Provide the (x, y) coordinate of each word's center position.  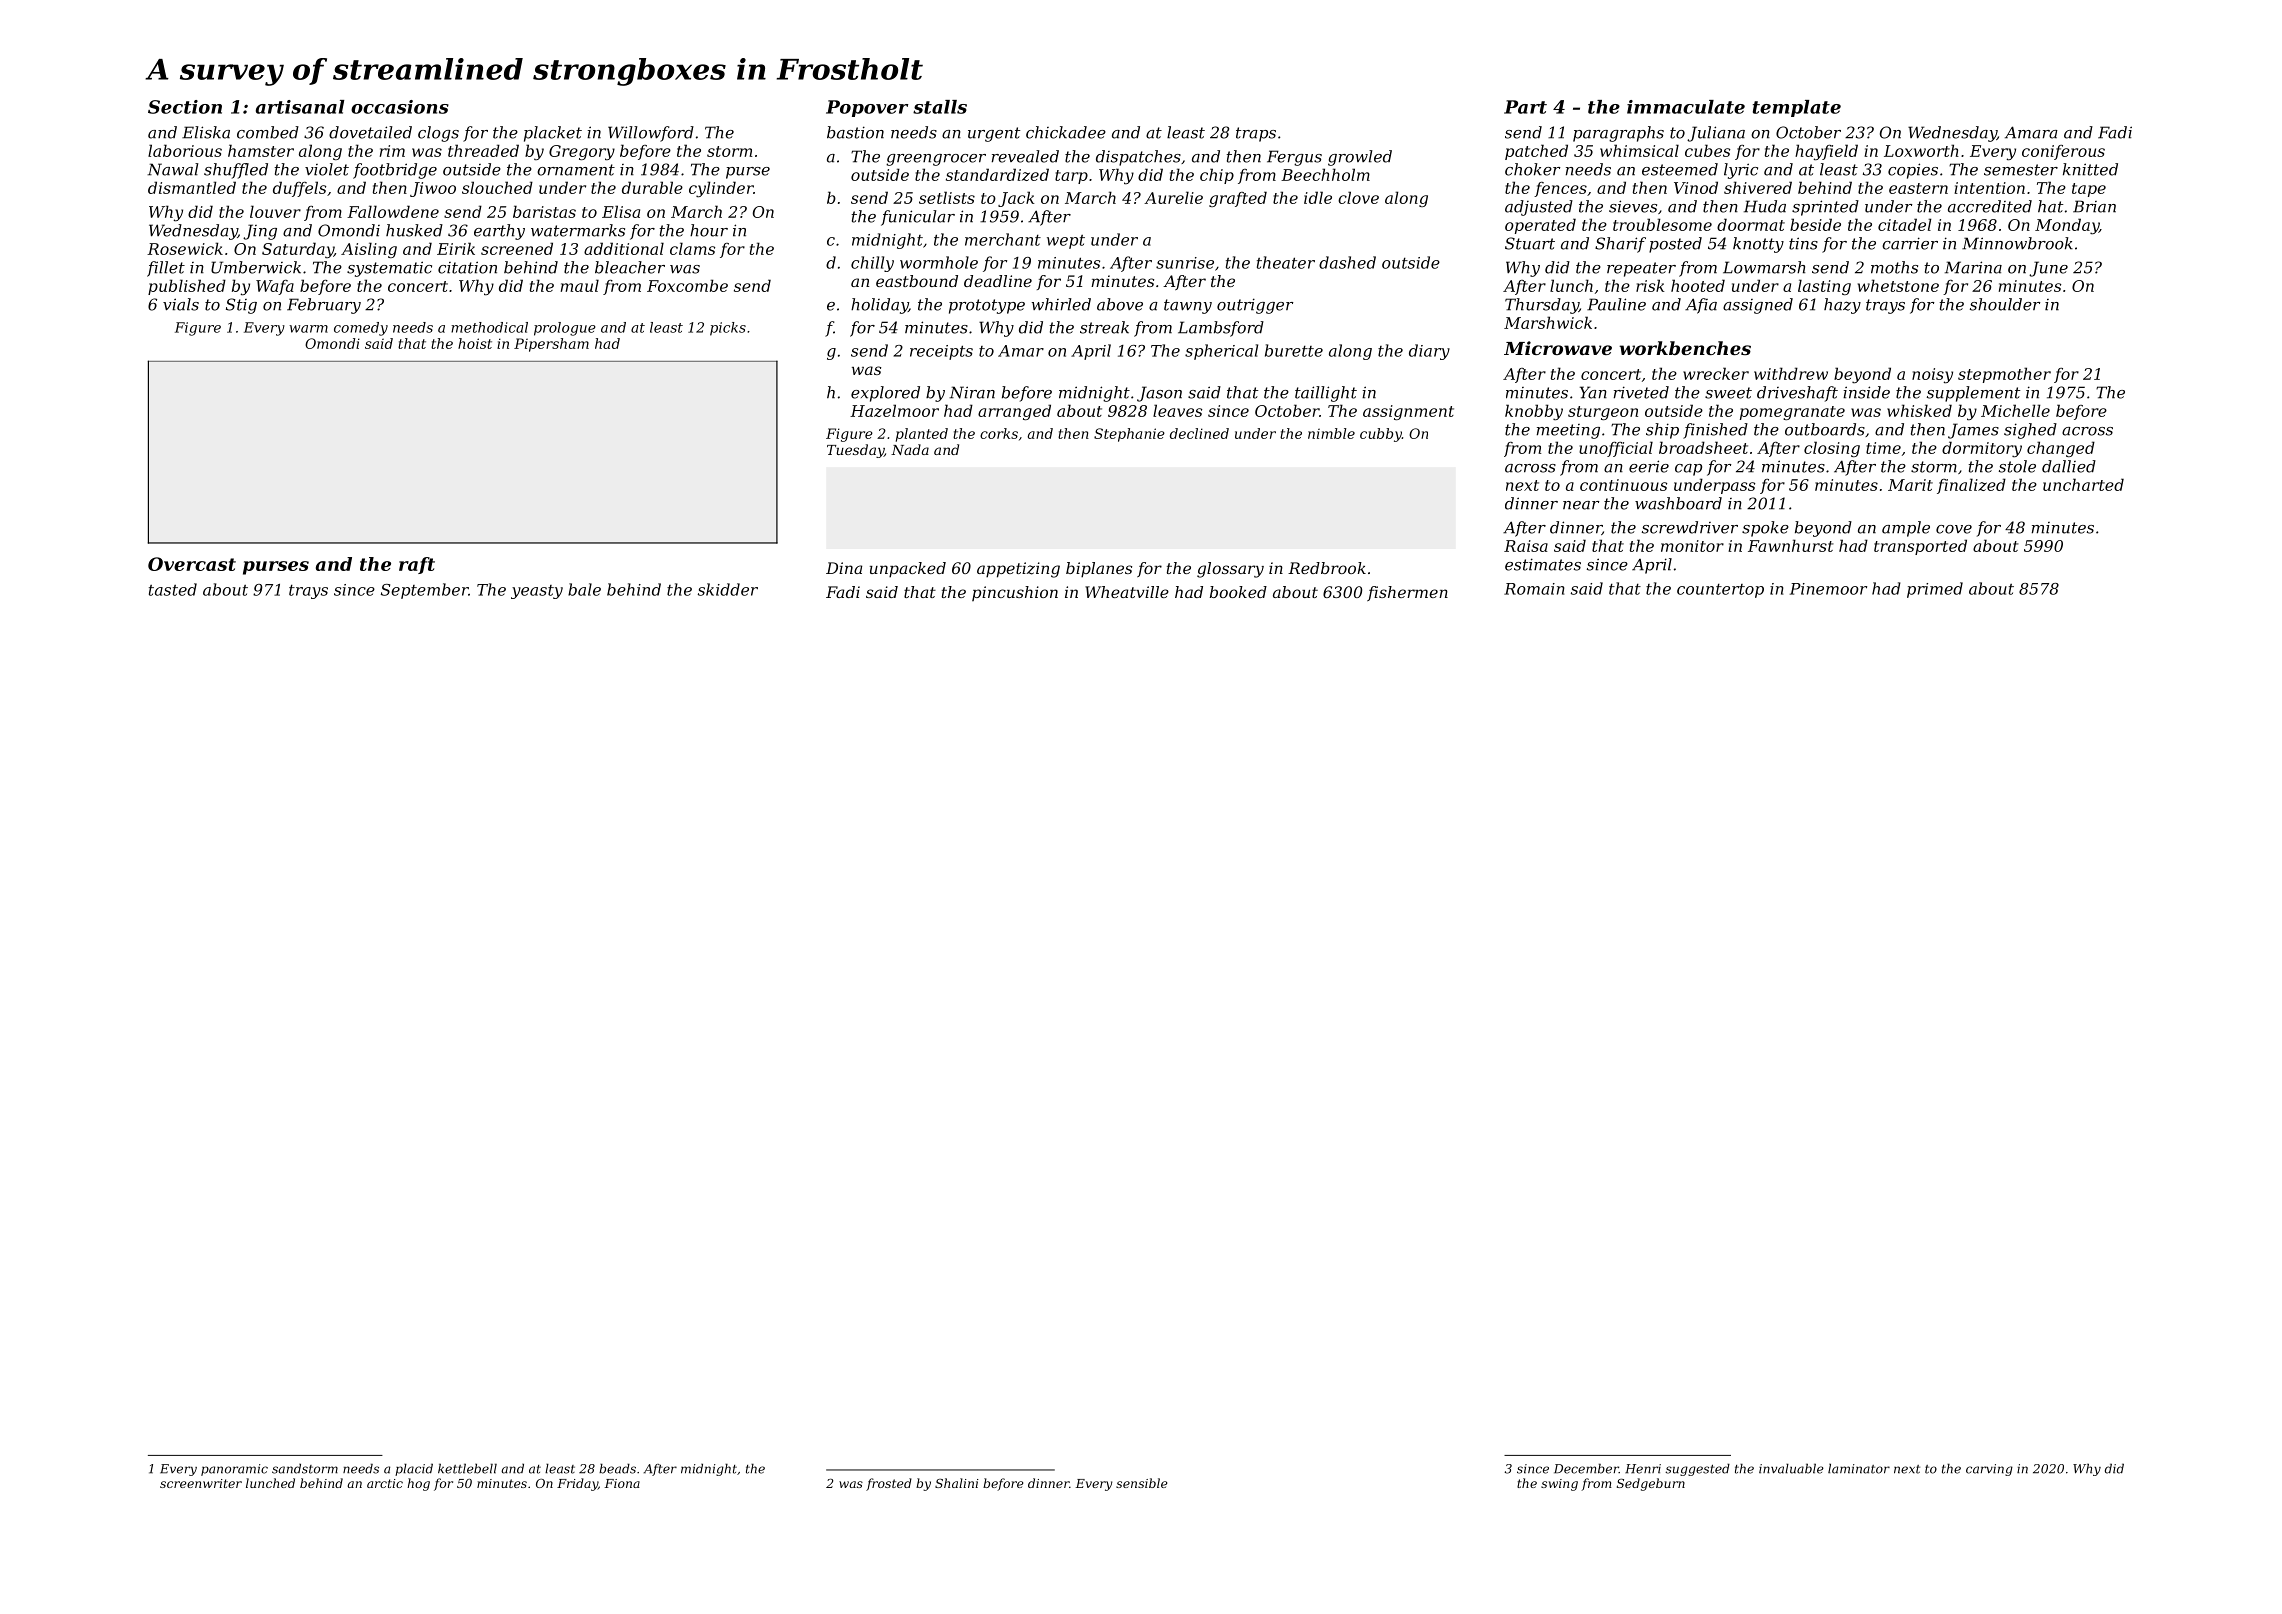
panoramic (234, 1470)
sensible (1142, 1483)
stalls (940, 107)
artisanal (300, 107)
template (1797, 108)
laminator (1859, 1468)
